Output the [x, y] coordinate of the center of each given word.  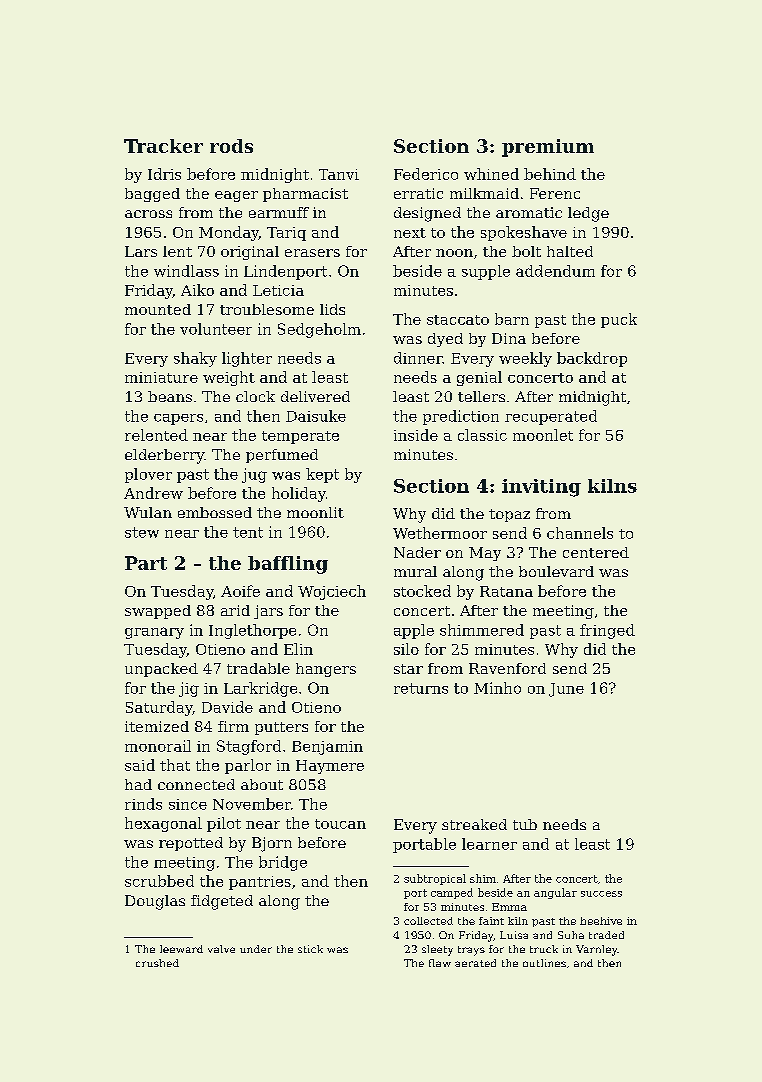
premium [548, 148]
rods [231, 146]
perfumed [282, 456]
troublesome [267, 309]
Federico [426, 174]
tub [525, 824]
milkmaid [484, 193]
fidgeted [222, 902]
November [252, 804]
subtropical [435, 879]
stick [310, 949]
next [410, 233]
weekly [525, 359]
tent [248, 532]
